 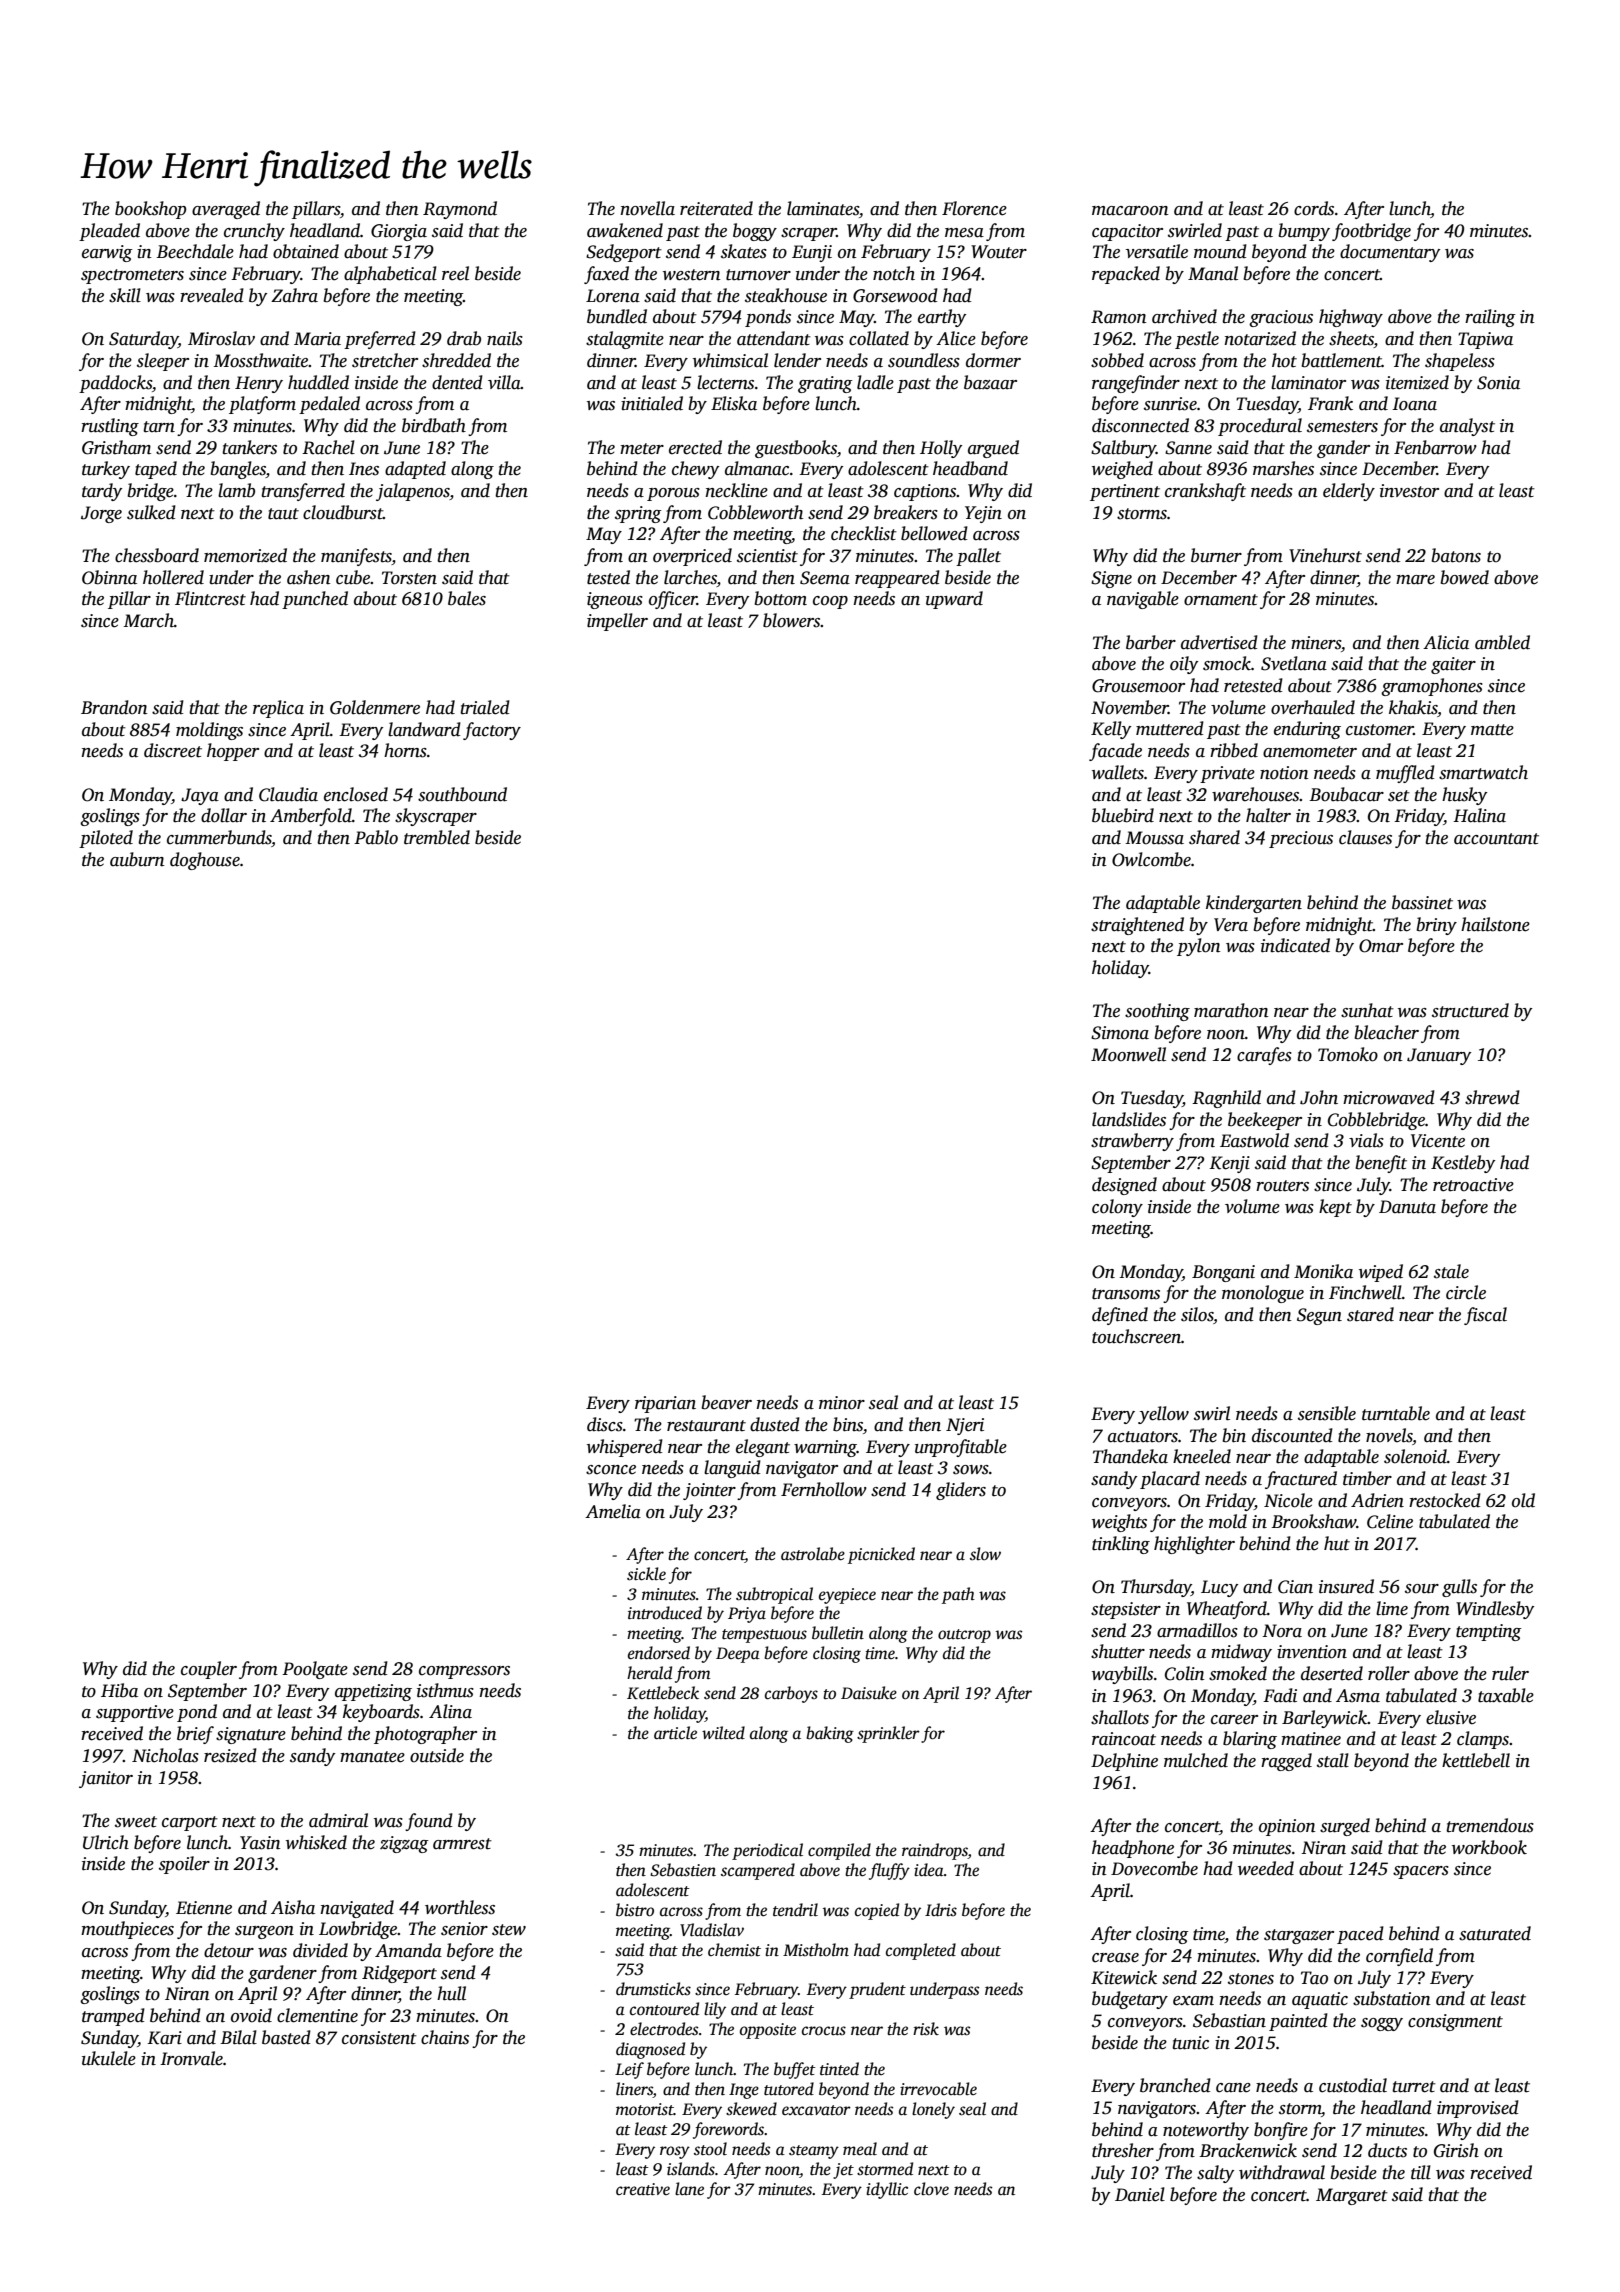 I want to click on macaroon, so click(x=1130, y=211).
